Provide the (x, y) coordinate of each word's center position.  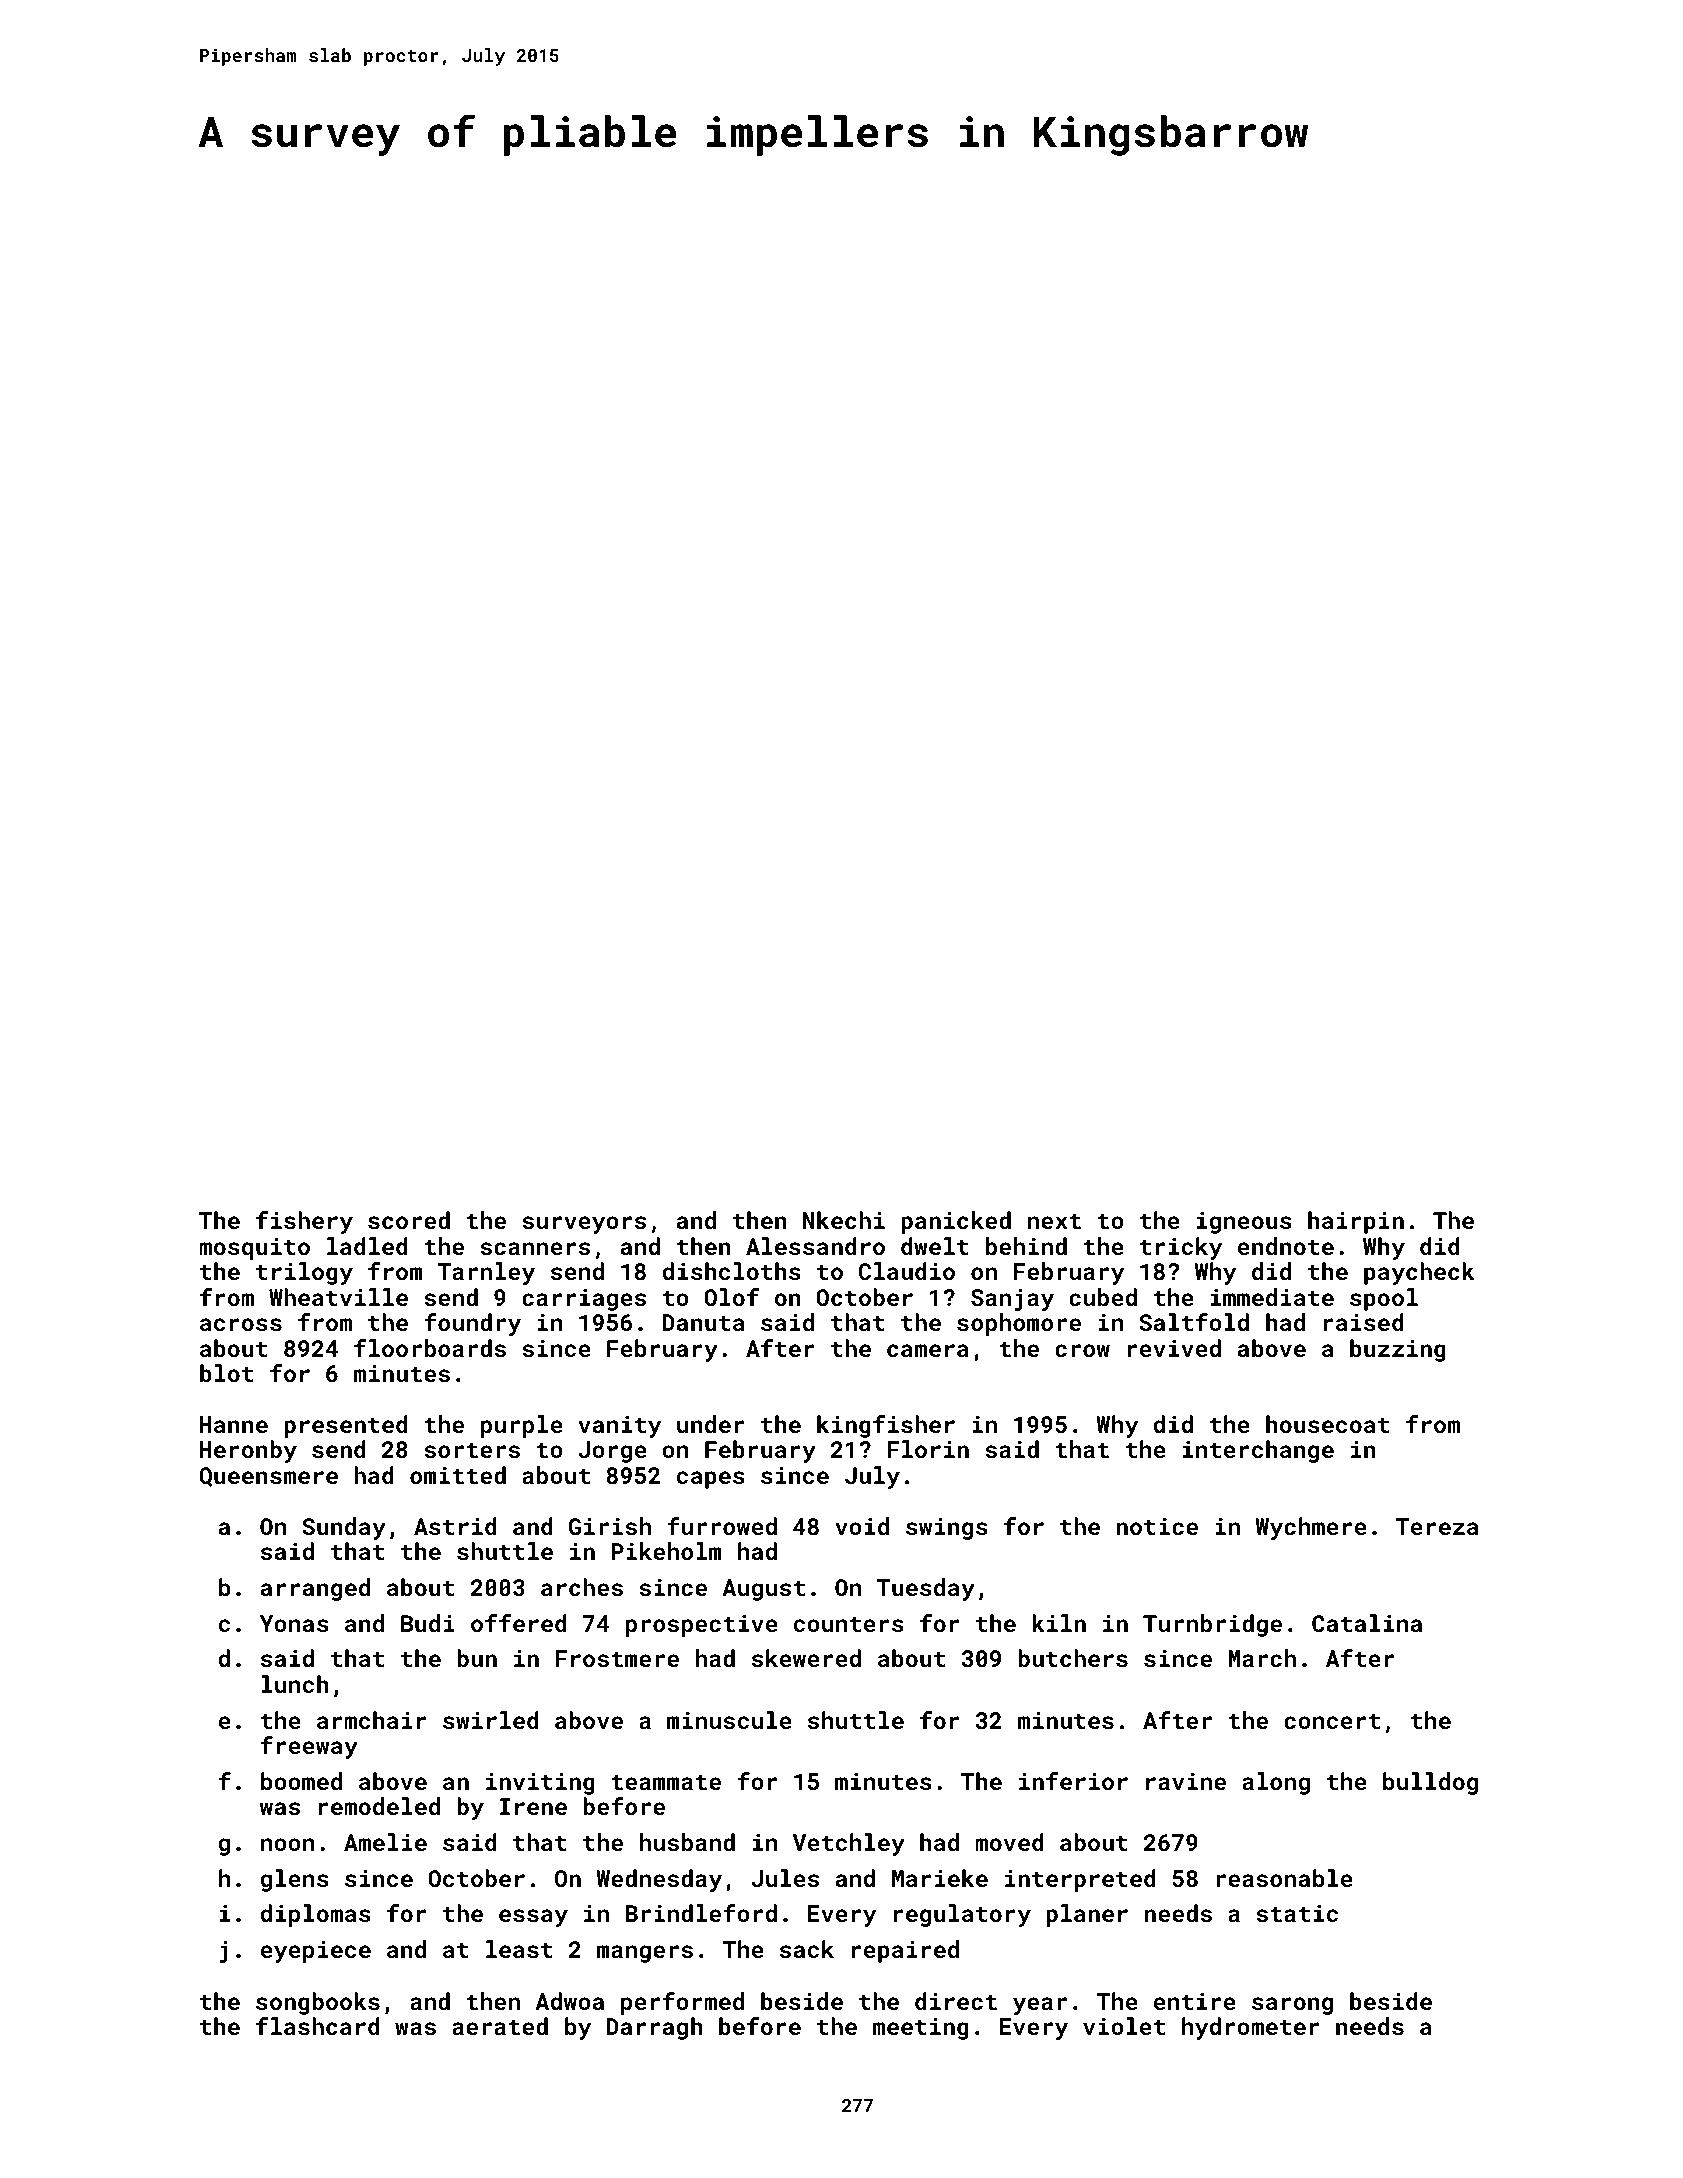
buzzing (1398, 1350)
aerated (500, 2026)
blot (226, 1373)
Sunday (344, 1528)
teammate (666, 1782)
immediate (1272, 1297)
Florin (928, 1449)
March (1262, 1658)
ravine (1186, 1781)
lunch (295, 1684)
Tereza (1437, 1526)
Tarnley (486, 1273)
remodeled (379, 1806)
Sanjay (1012, 1300)
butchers (1073, 1658)
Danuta (703, 1322)
